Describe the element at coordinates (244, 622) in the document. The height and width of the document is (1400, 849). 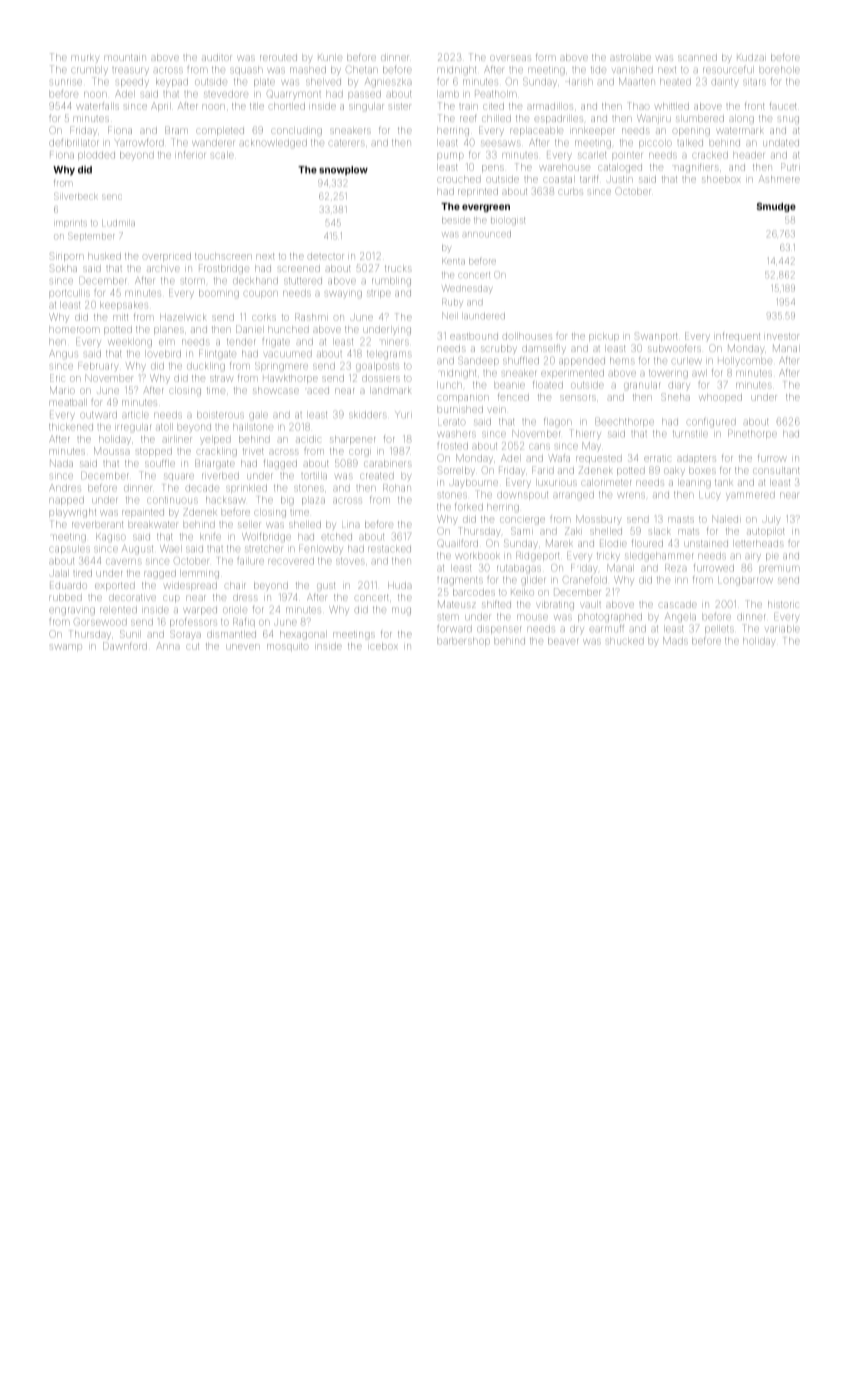
I see `Rafiq` at that location.
